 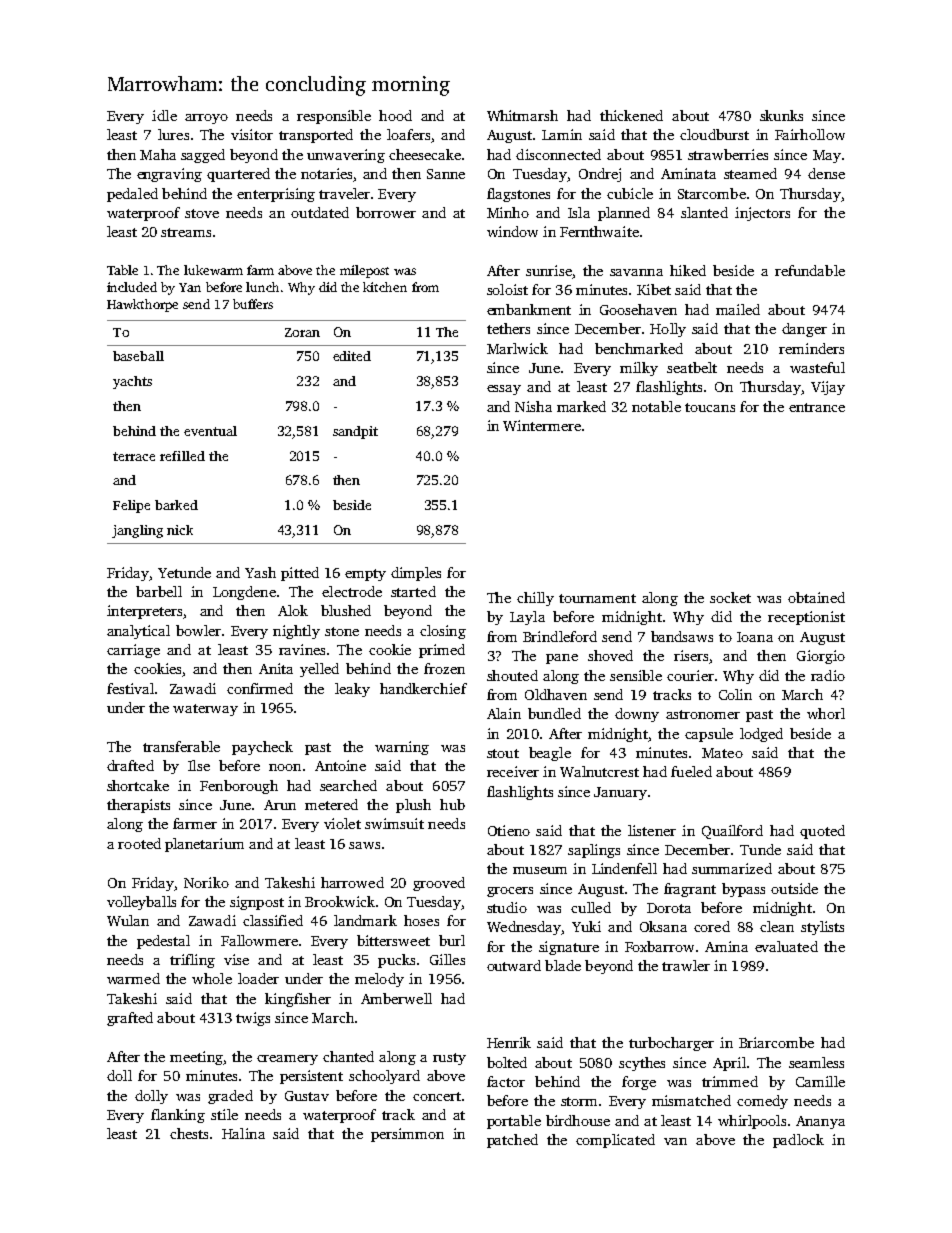 I want to click on idle, so click(x=164, y=115).
